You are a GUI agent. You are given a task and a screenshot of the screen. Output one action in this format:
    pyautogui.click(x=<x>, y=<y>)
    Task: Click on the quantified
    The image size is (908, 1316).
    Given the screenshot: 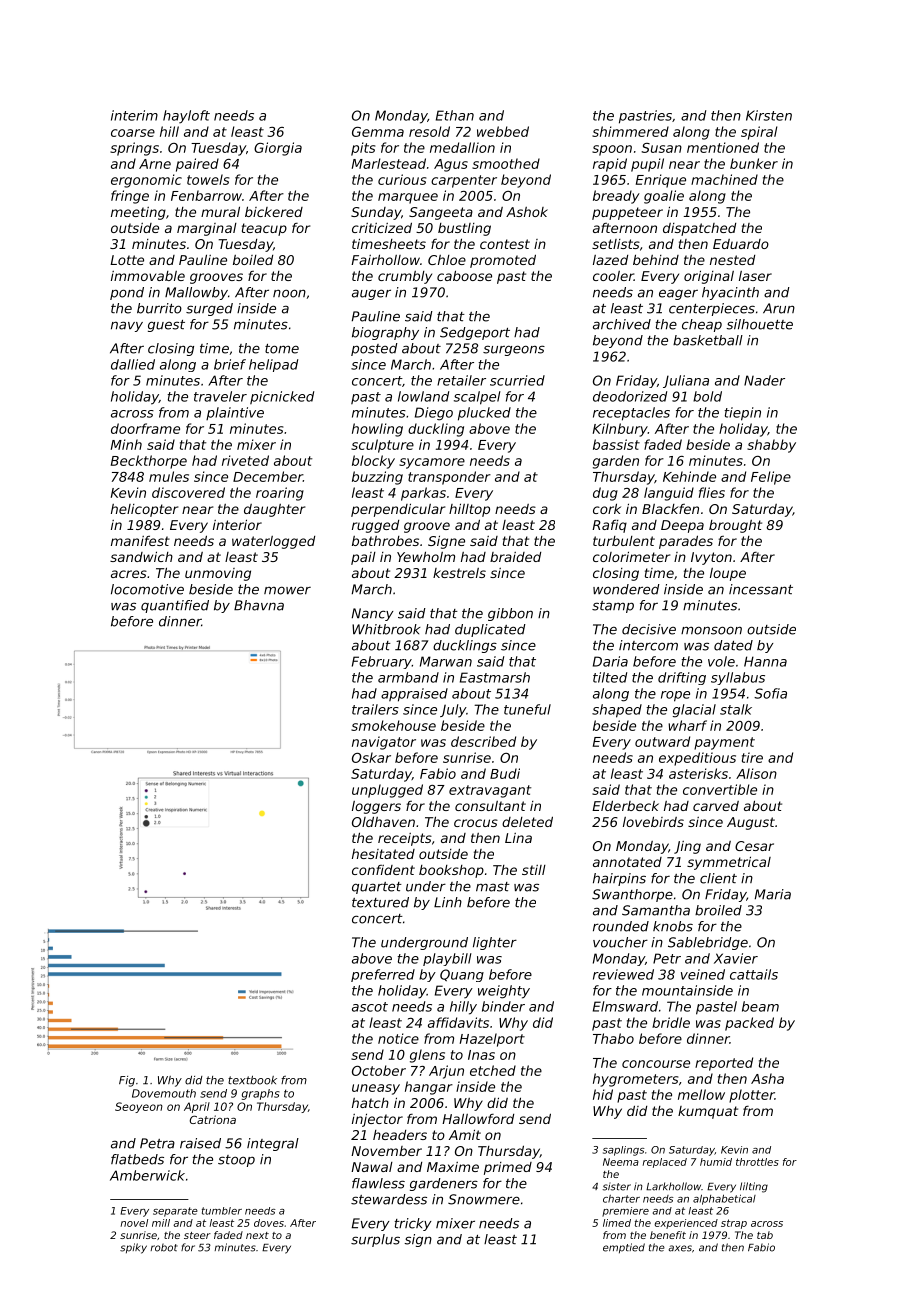 What is the action you would take?
    pyautogui.click(x=175, y=606)
